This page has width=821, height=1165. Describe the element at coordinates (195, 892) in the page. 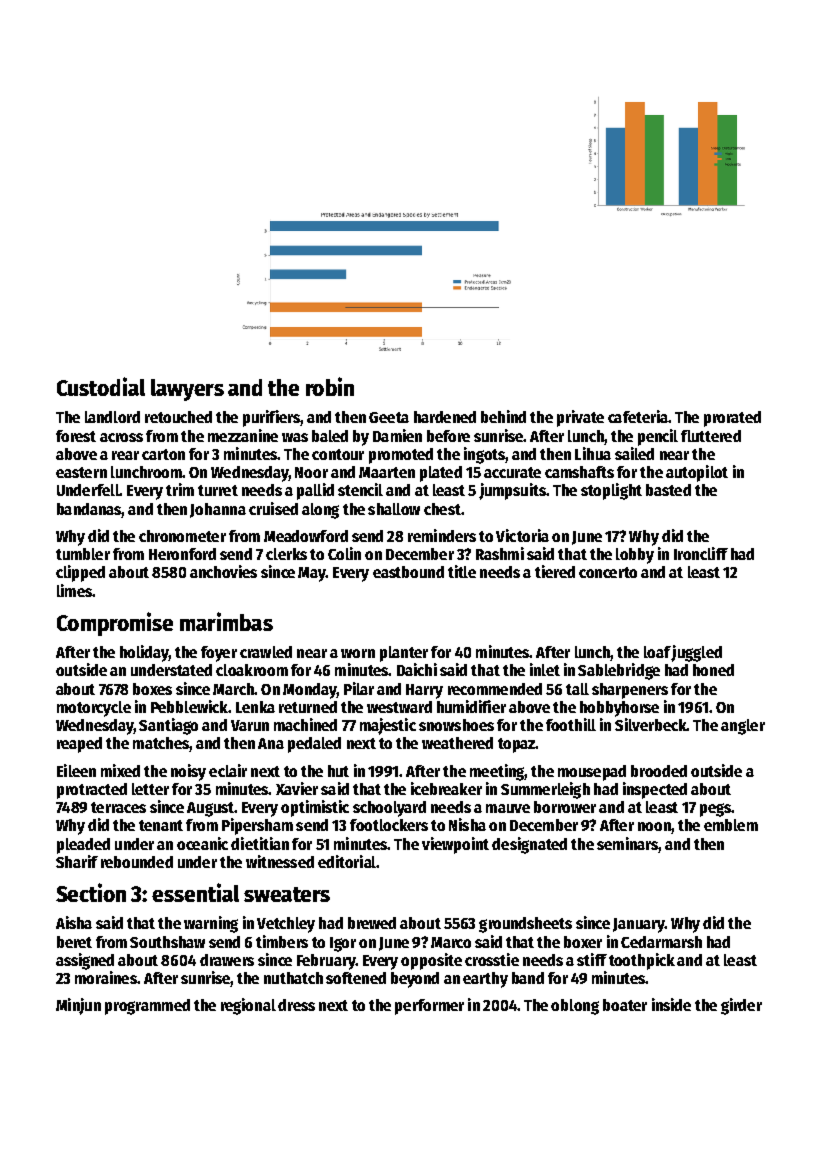

I see `essential` at that location.
